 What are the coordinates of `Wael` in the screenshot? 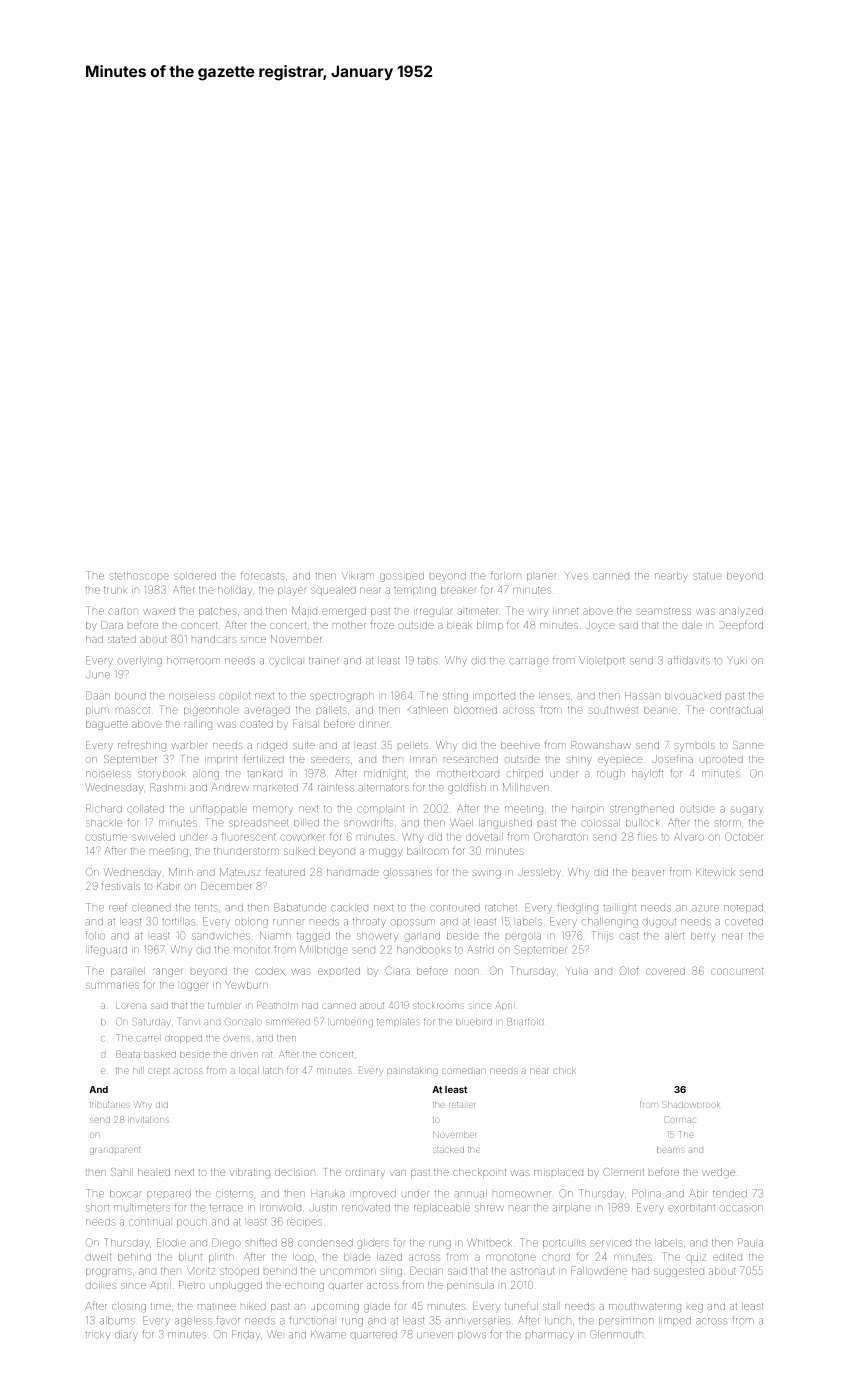 It's located at (461, 823).
